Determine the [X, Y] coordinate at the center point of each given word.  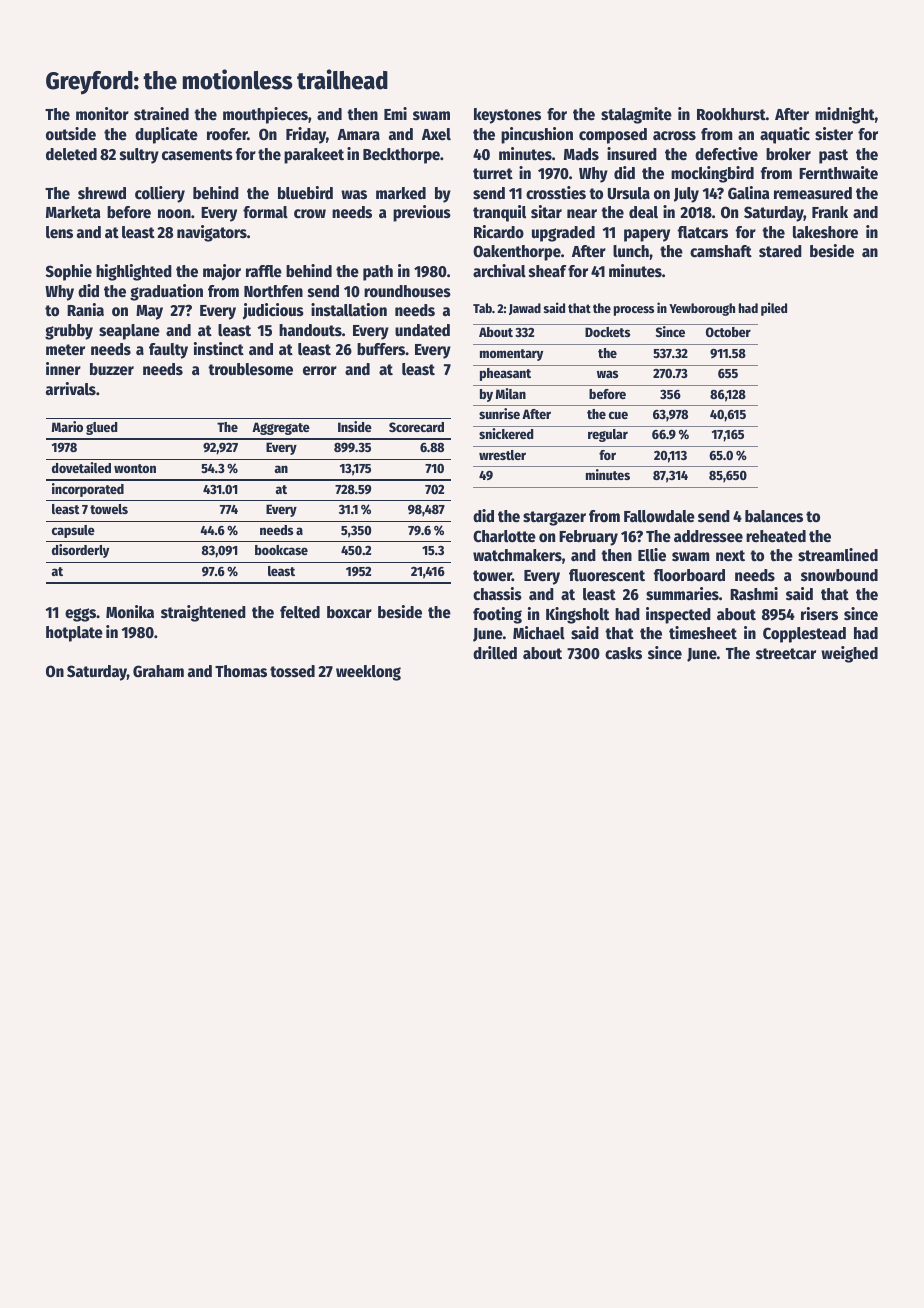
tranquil [499, 213]
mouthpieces [265, 115]
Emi [395, 113]
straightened [203, 613]
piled [774, 309]
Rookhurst [731, 114]
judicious [273, 311]
